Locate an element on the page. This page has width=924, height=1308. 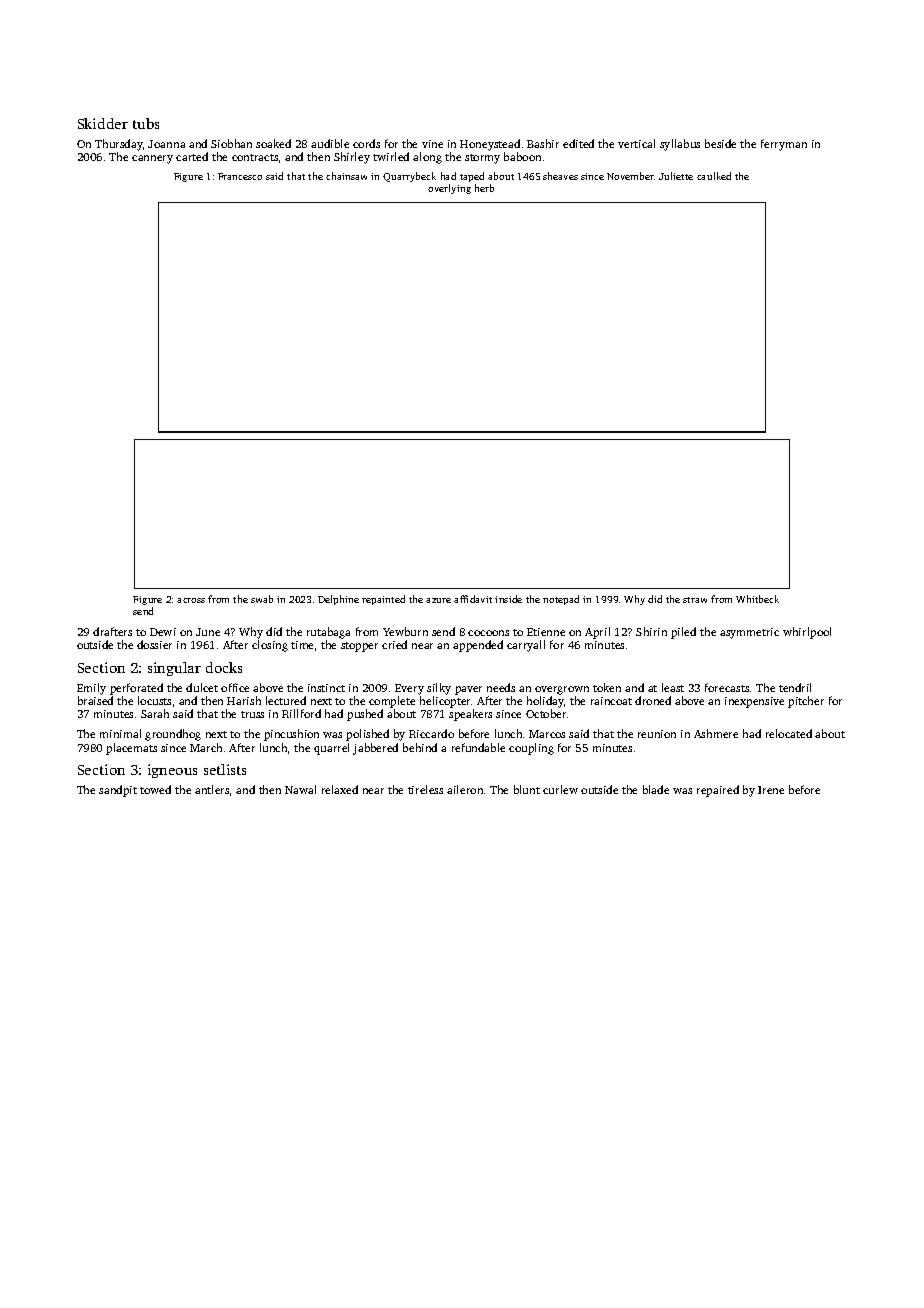
across is located at coordinates (191, 600).
